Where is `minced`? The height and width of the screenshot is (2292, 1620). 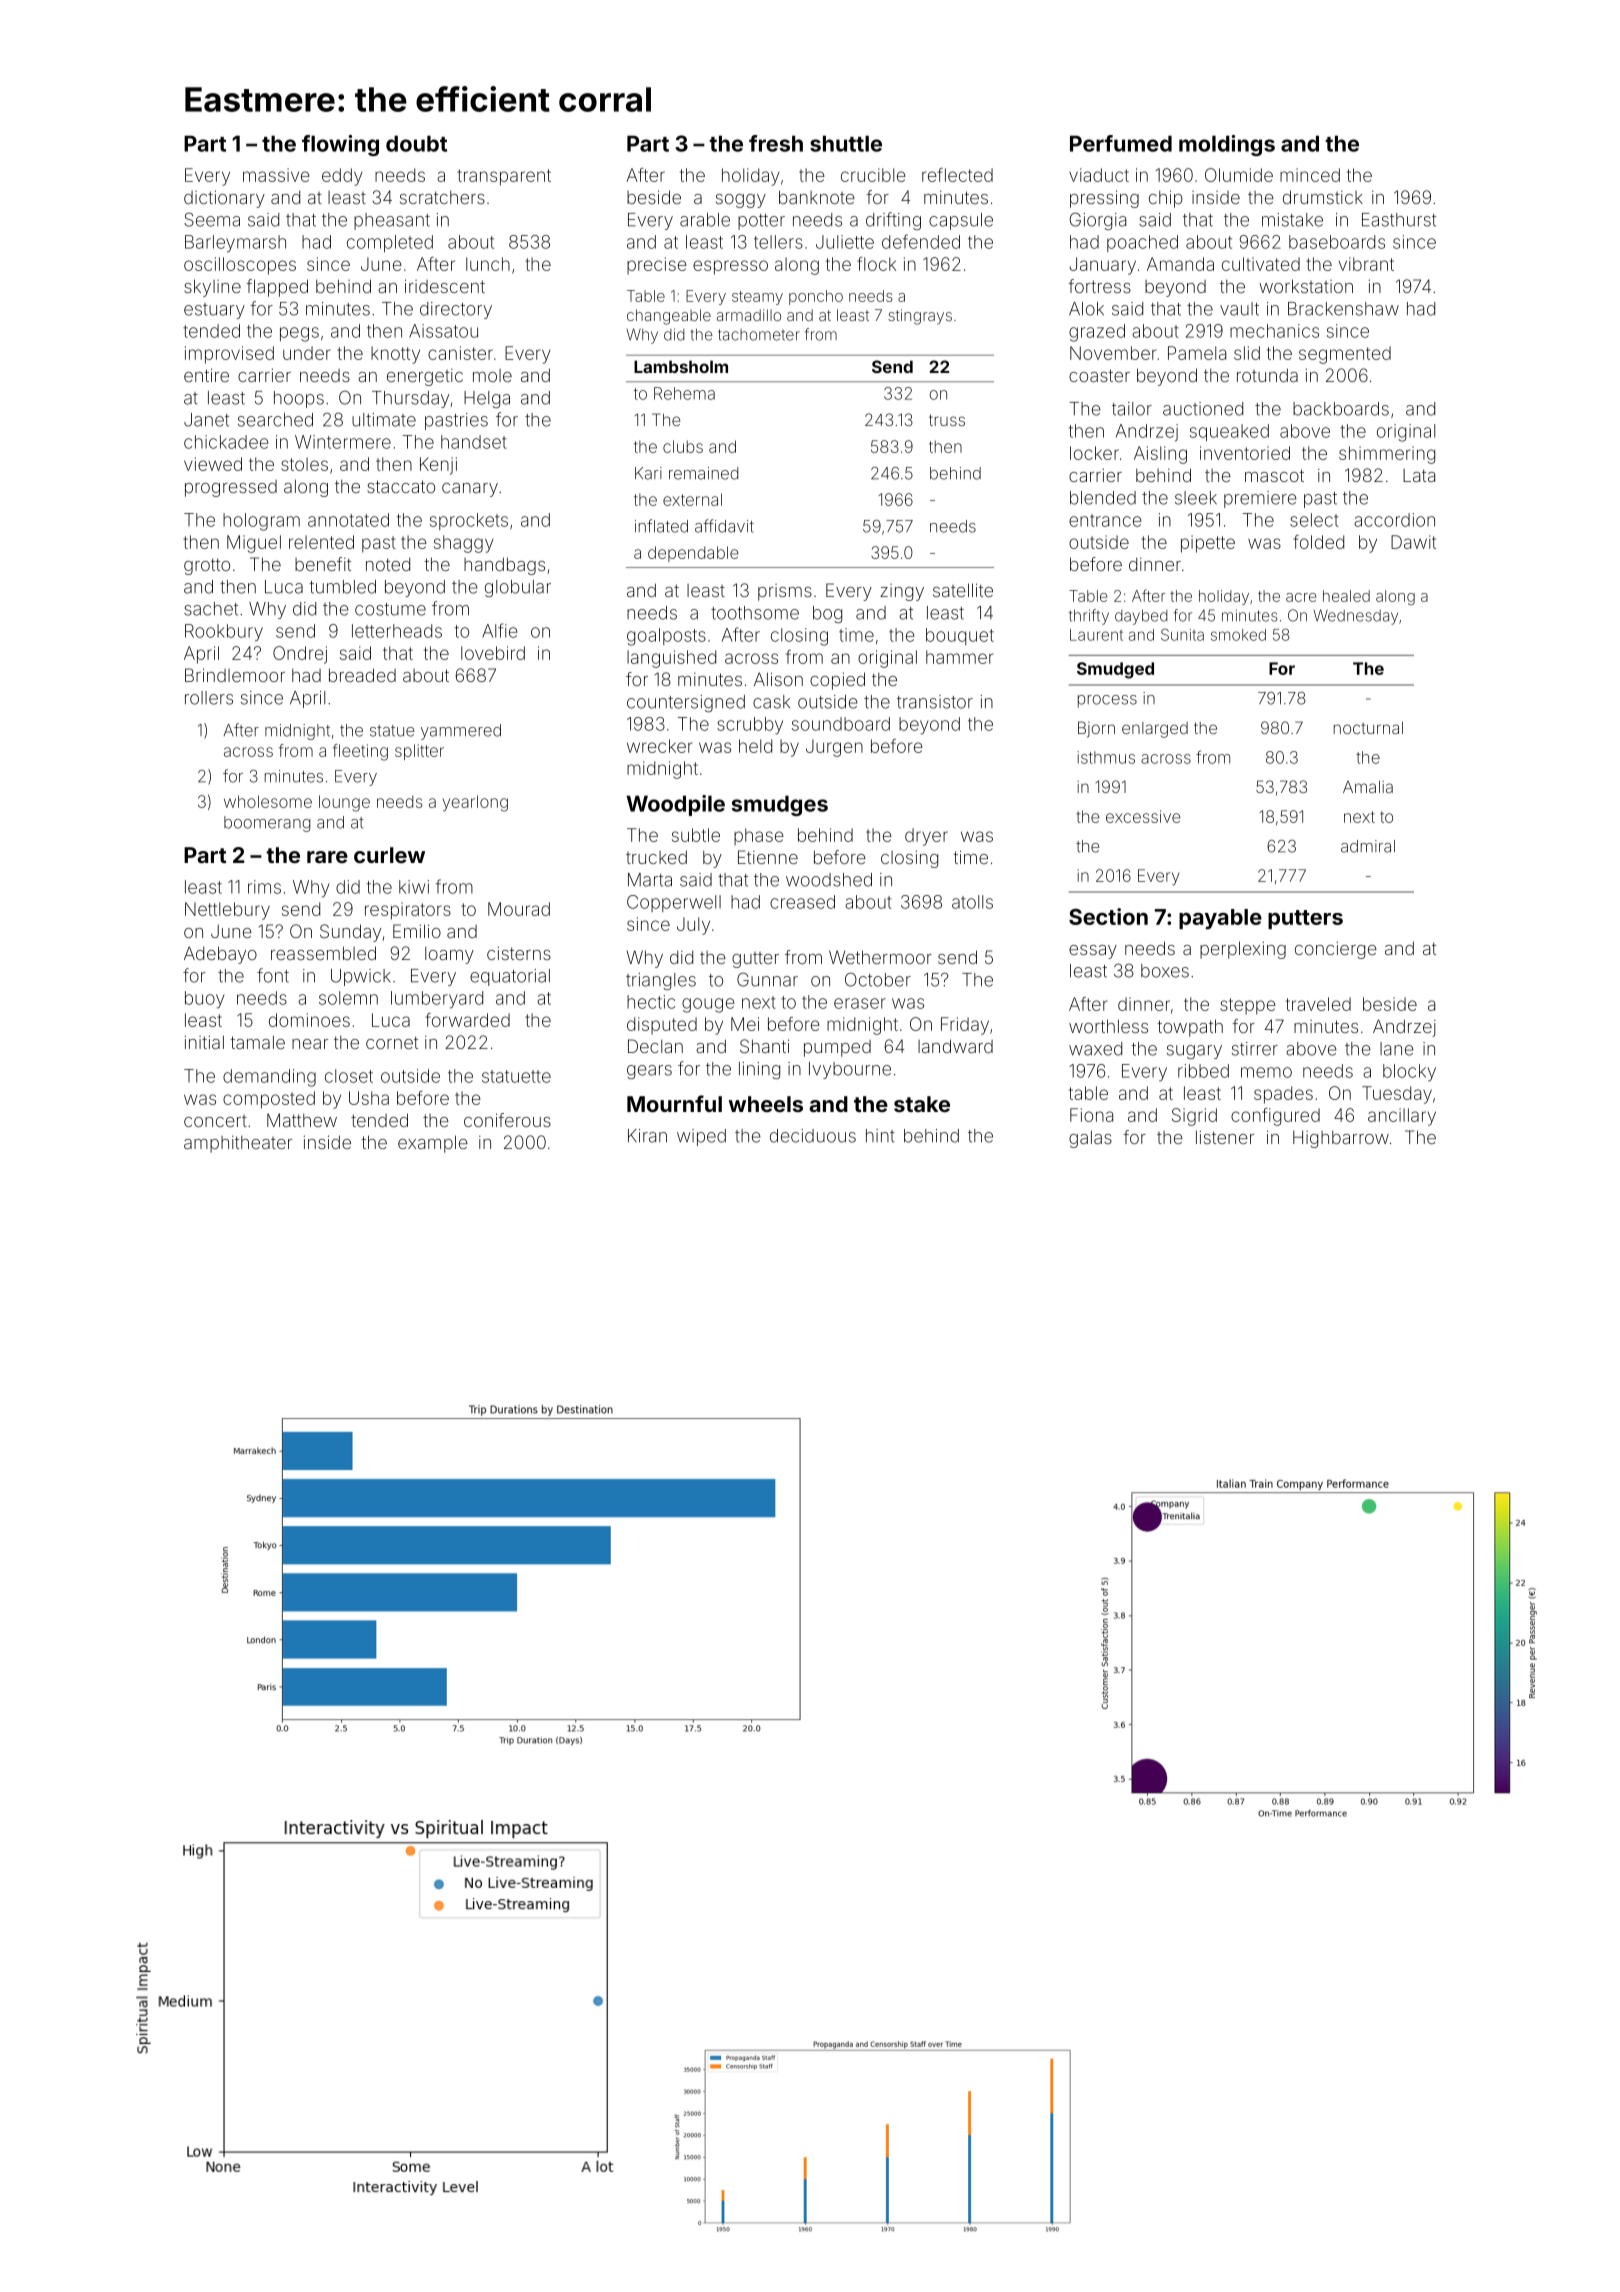 minced is located at coordinates (1310, 175).
